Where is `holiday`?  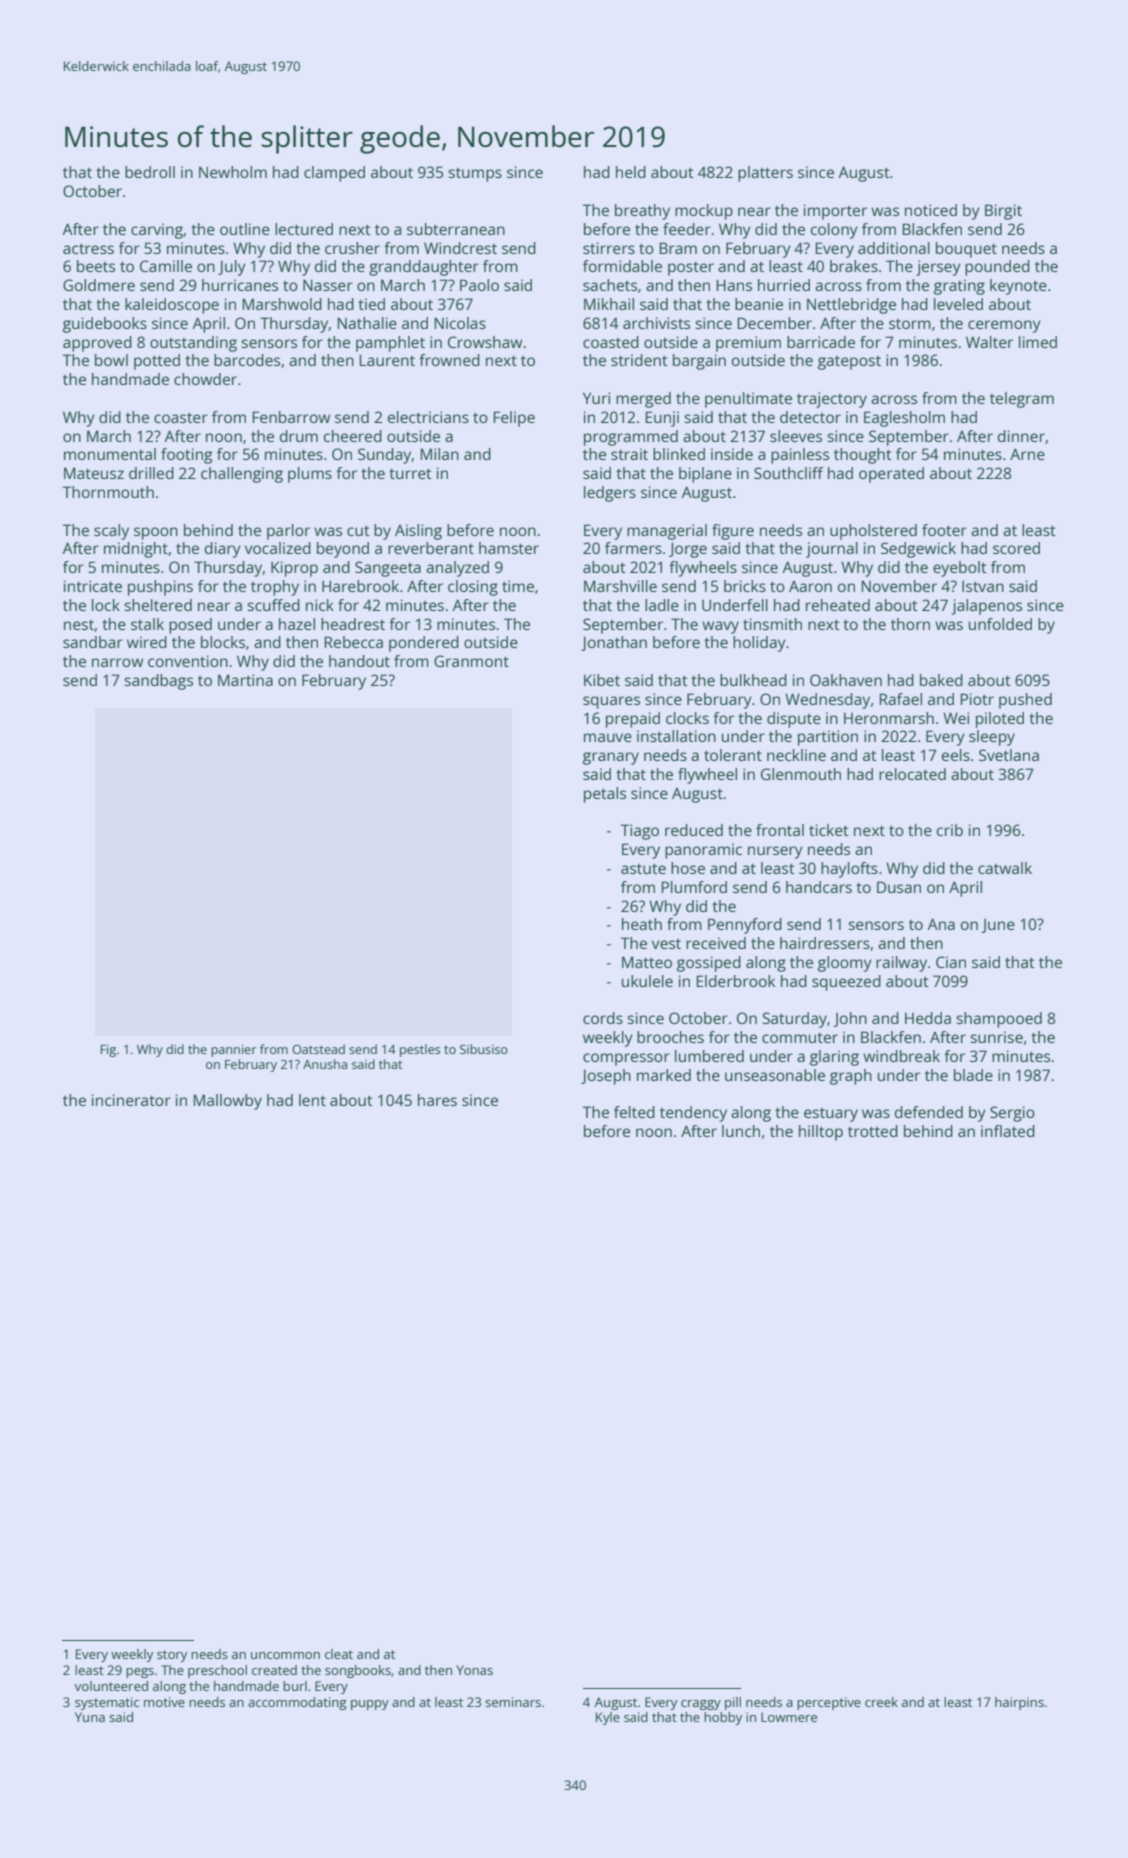
holiday is located at coordinates (759, 644).
